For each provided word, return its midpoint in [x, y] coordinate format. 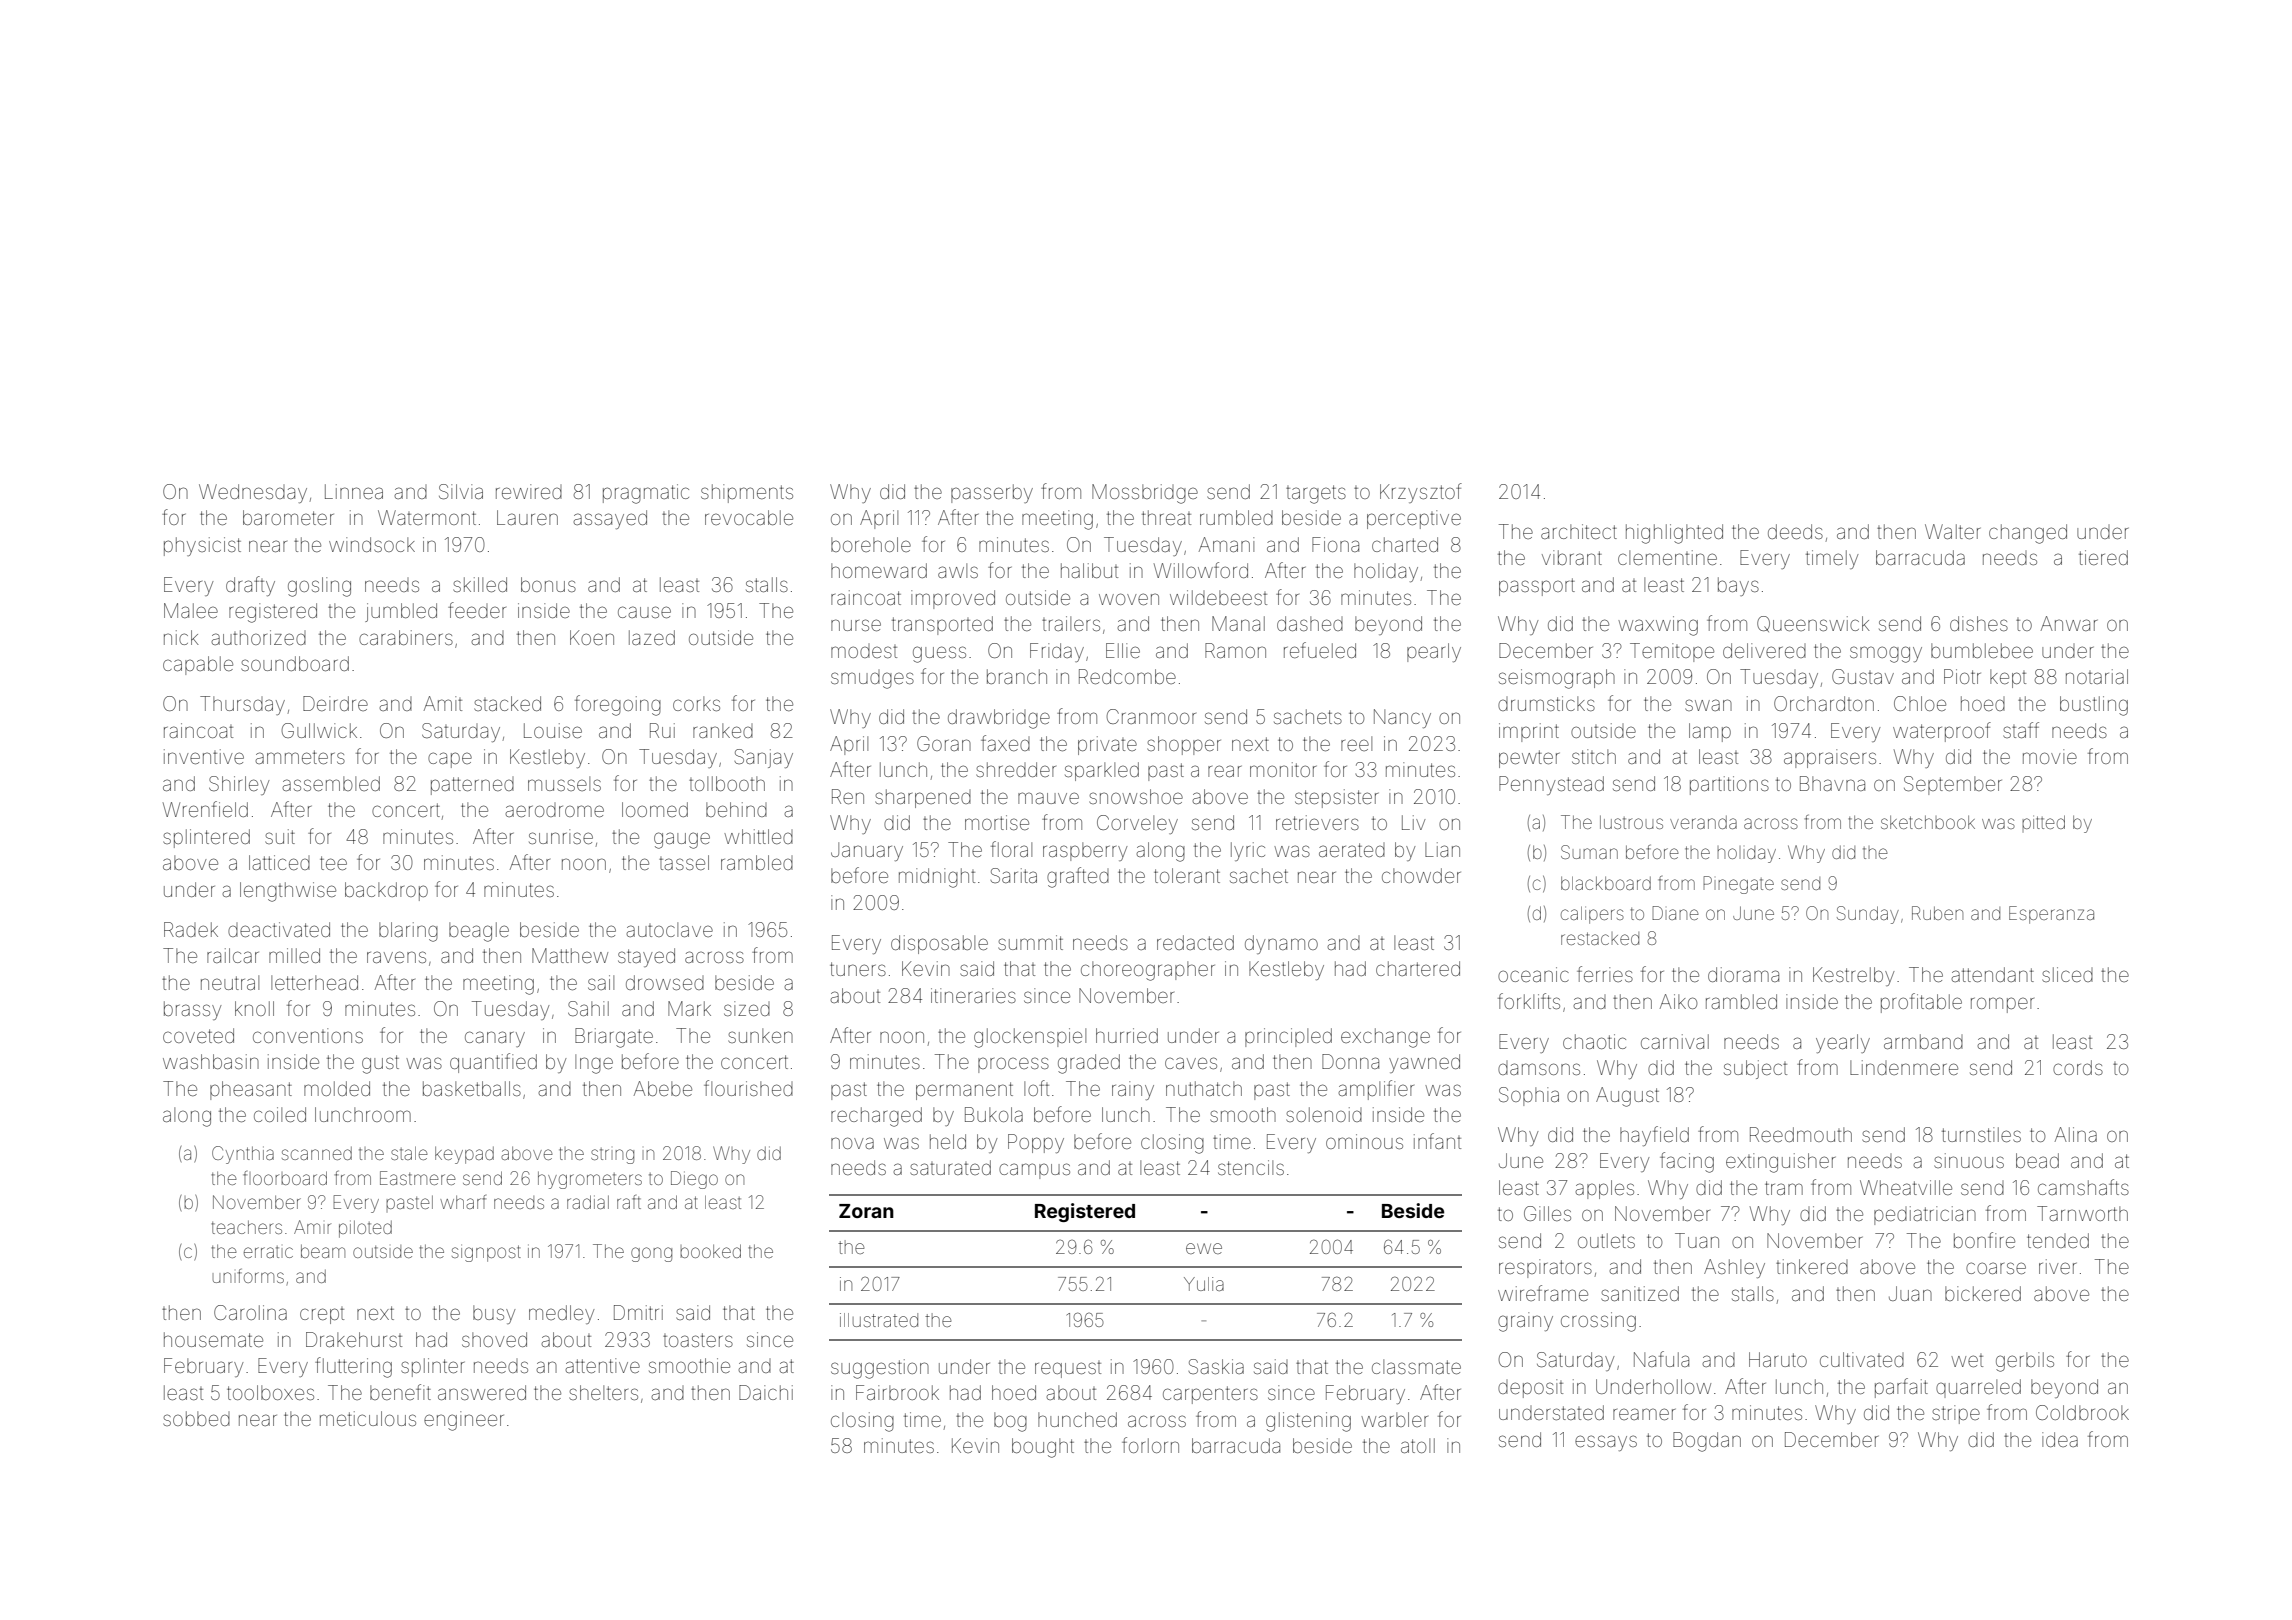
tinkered [1812, 1266]
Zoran [866, 1211]
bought [1043, 1448]
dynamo [1281, 944]
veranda [1703, 822]
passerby [992, 493]
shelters [603, 1392]
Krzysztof [1421, 493]
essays [1606, 1443]
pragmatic [646, 494]
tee [333, 863]
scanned [317, 1153]
